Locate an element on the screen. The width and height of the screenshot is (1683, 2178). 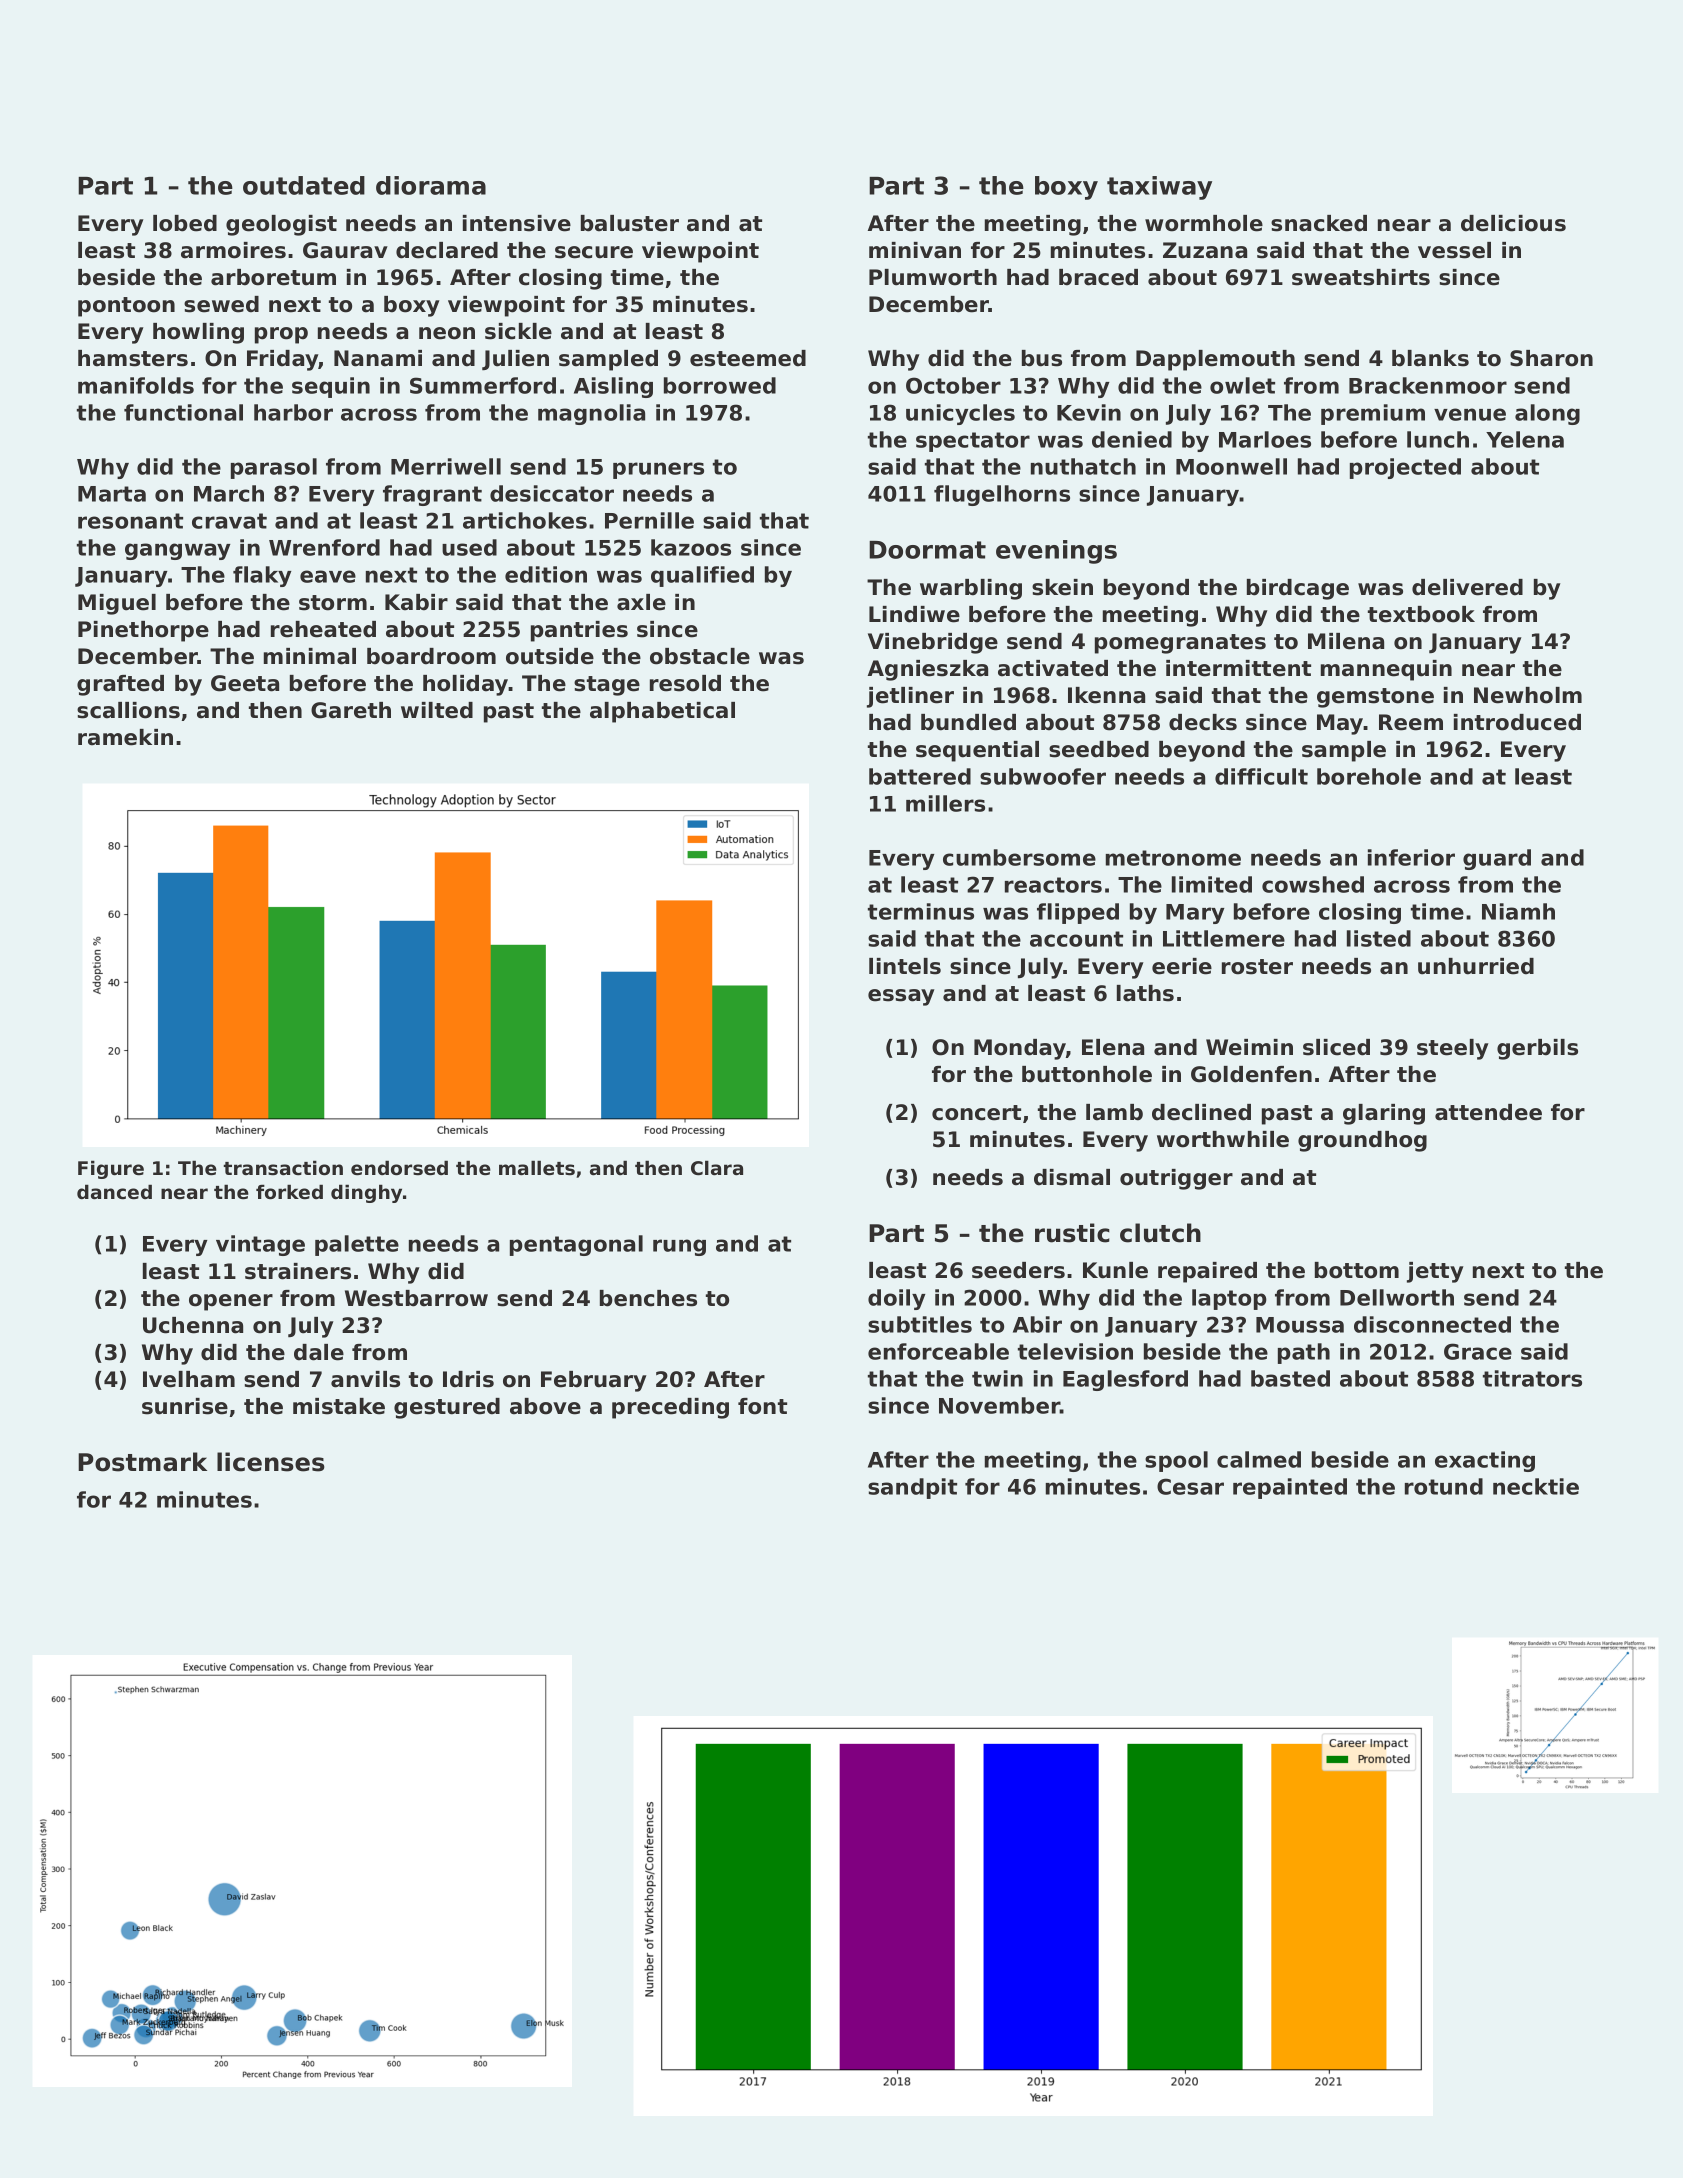
Clara is located at coordinates (717, 1168).
